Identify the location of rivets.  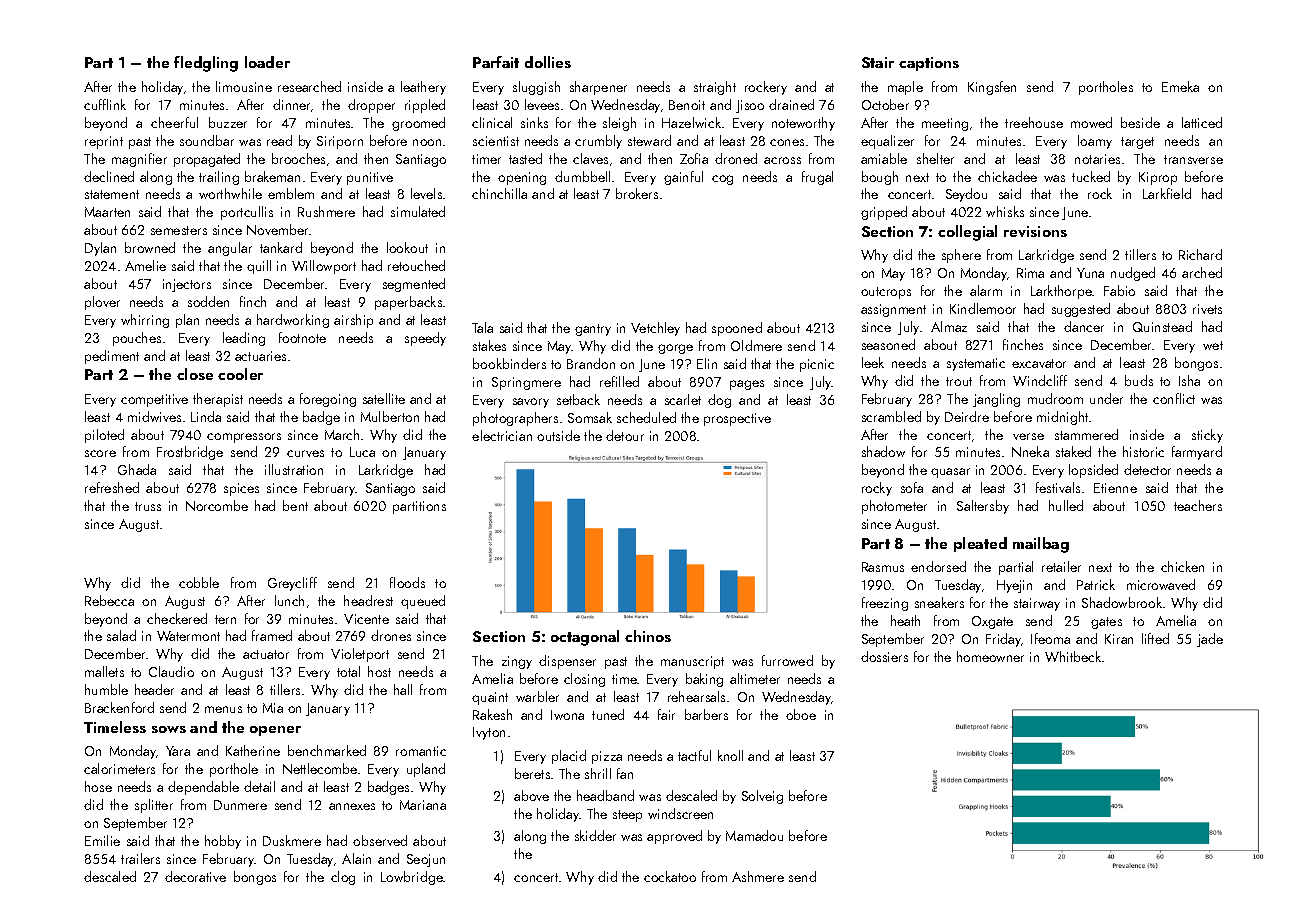
(1207, 309).
